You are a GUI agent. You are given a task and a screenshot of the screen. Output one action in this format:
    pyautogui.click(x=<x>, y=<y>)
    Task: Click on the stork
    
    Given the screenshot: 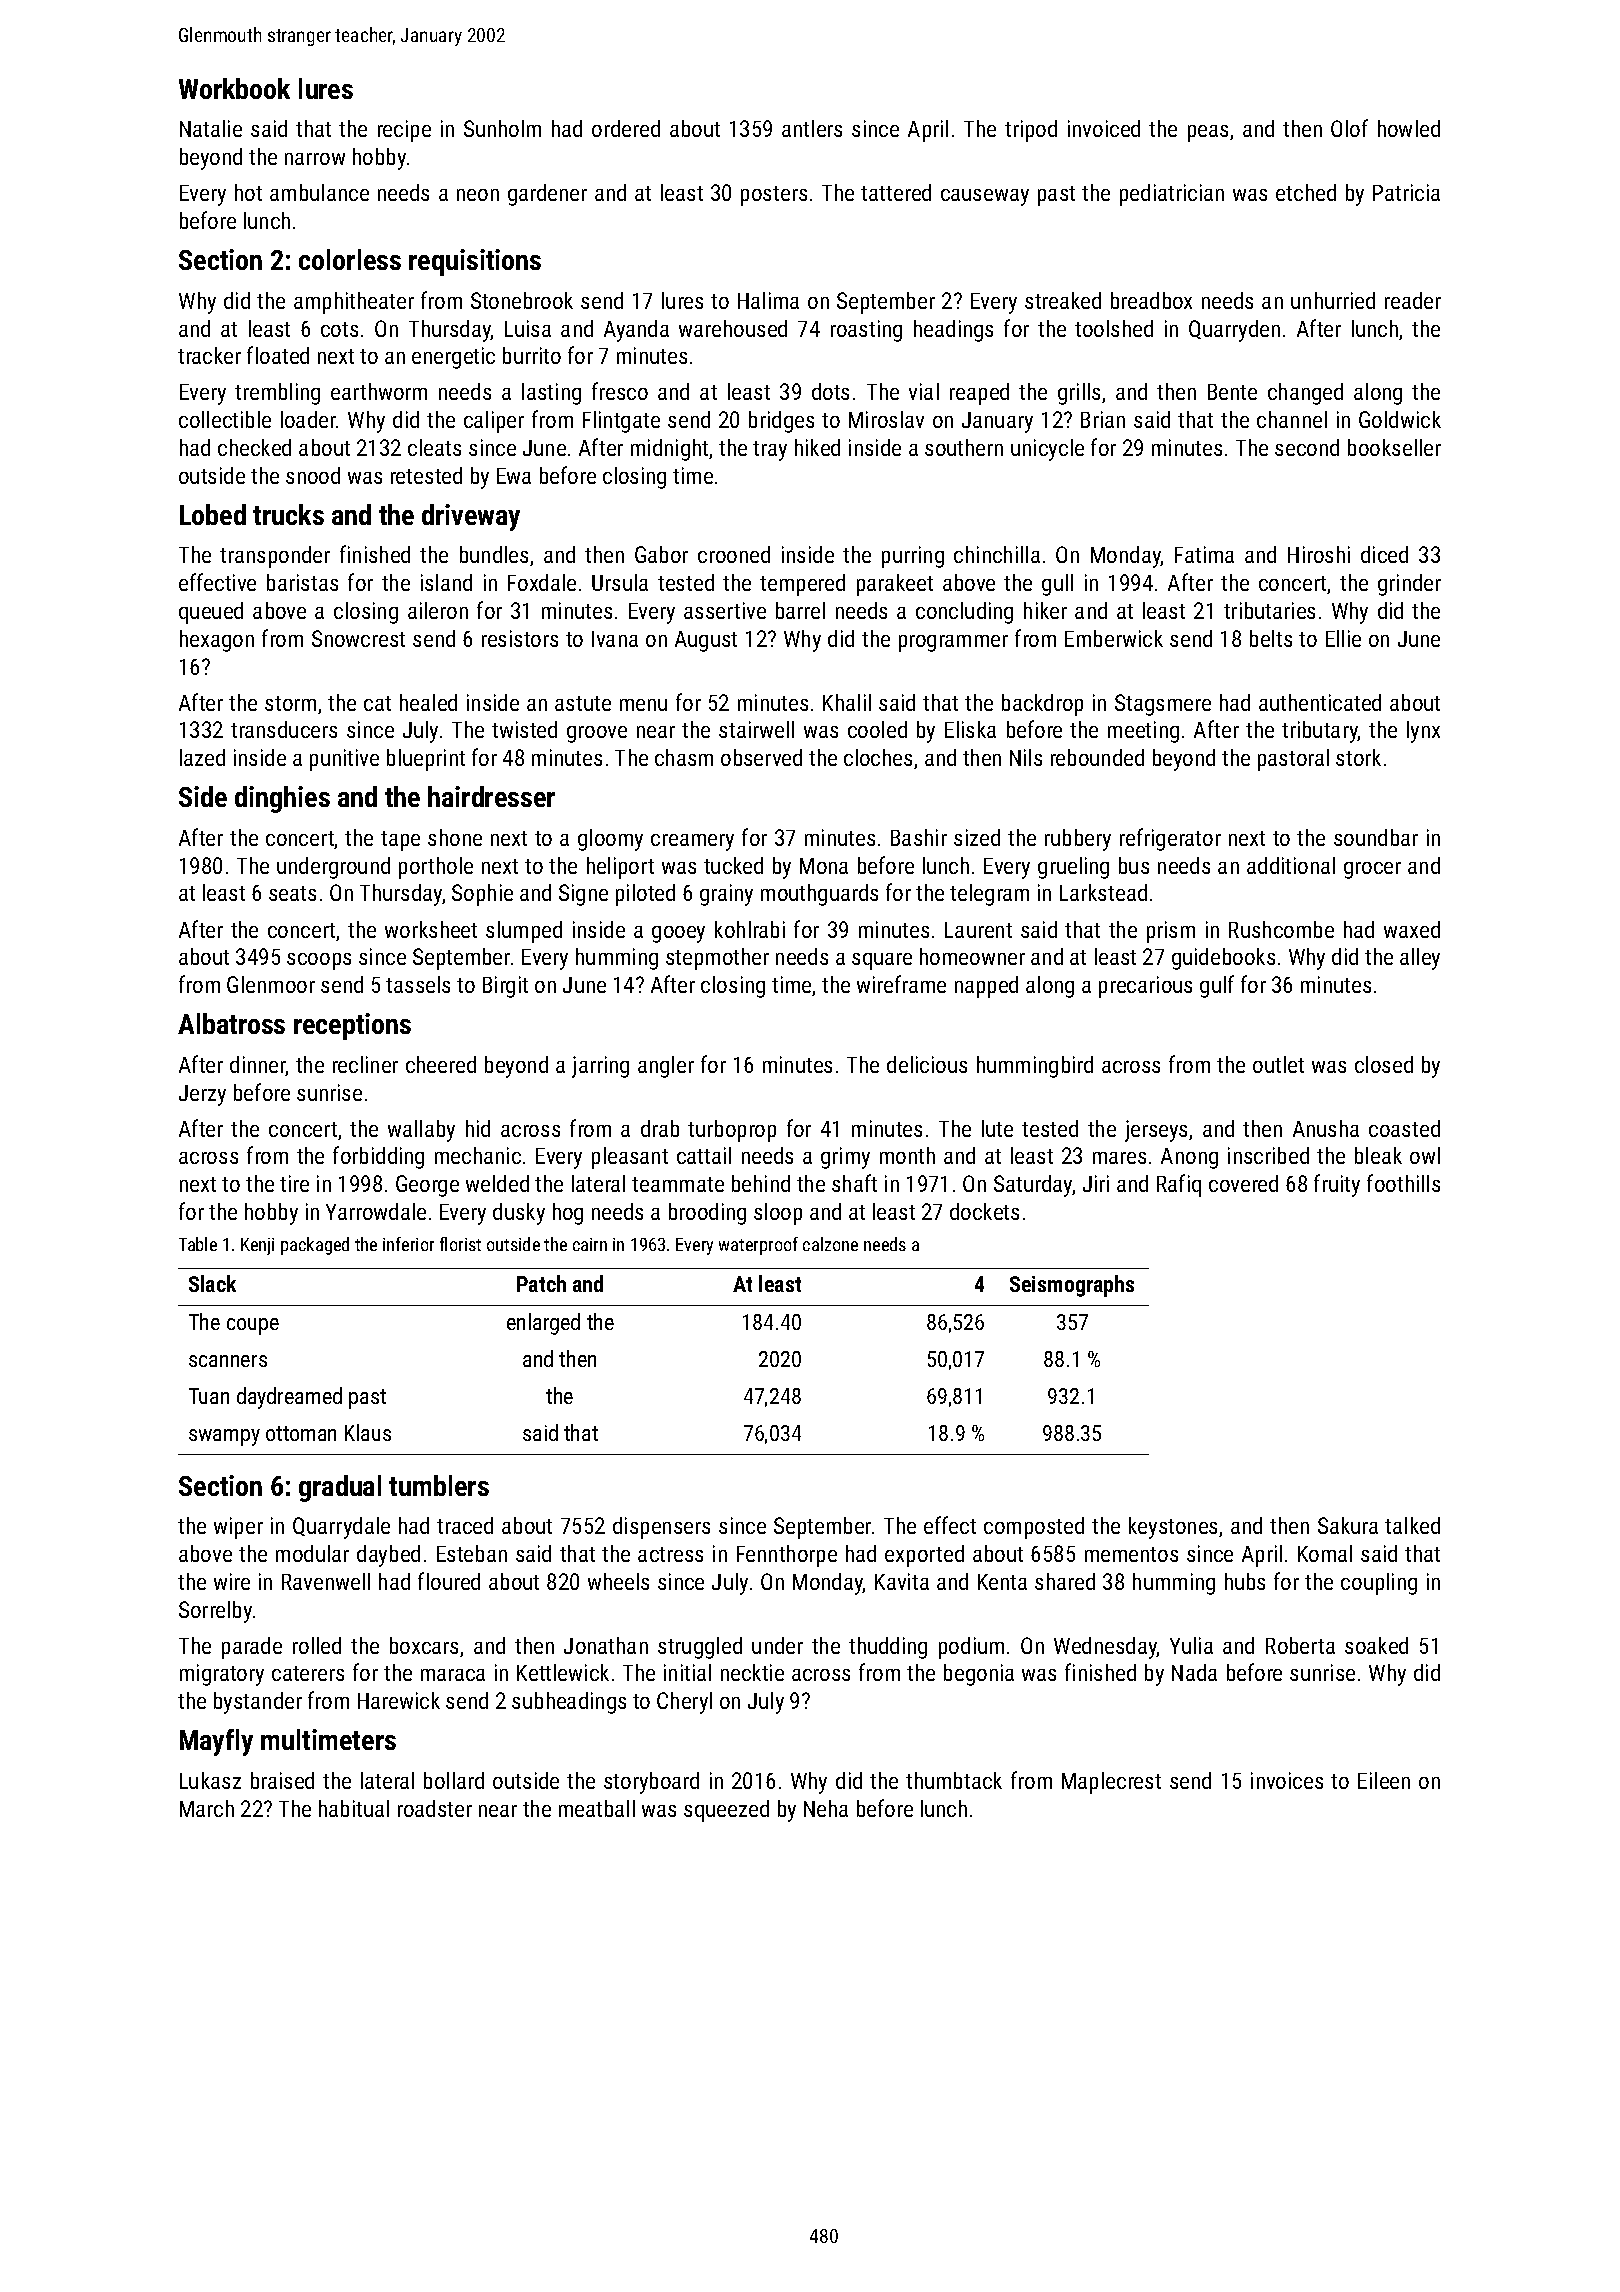 What is the action you would take?
    pyautogui.click(x=1358, y=757)
